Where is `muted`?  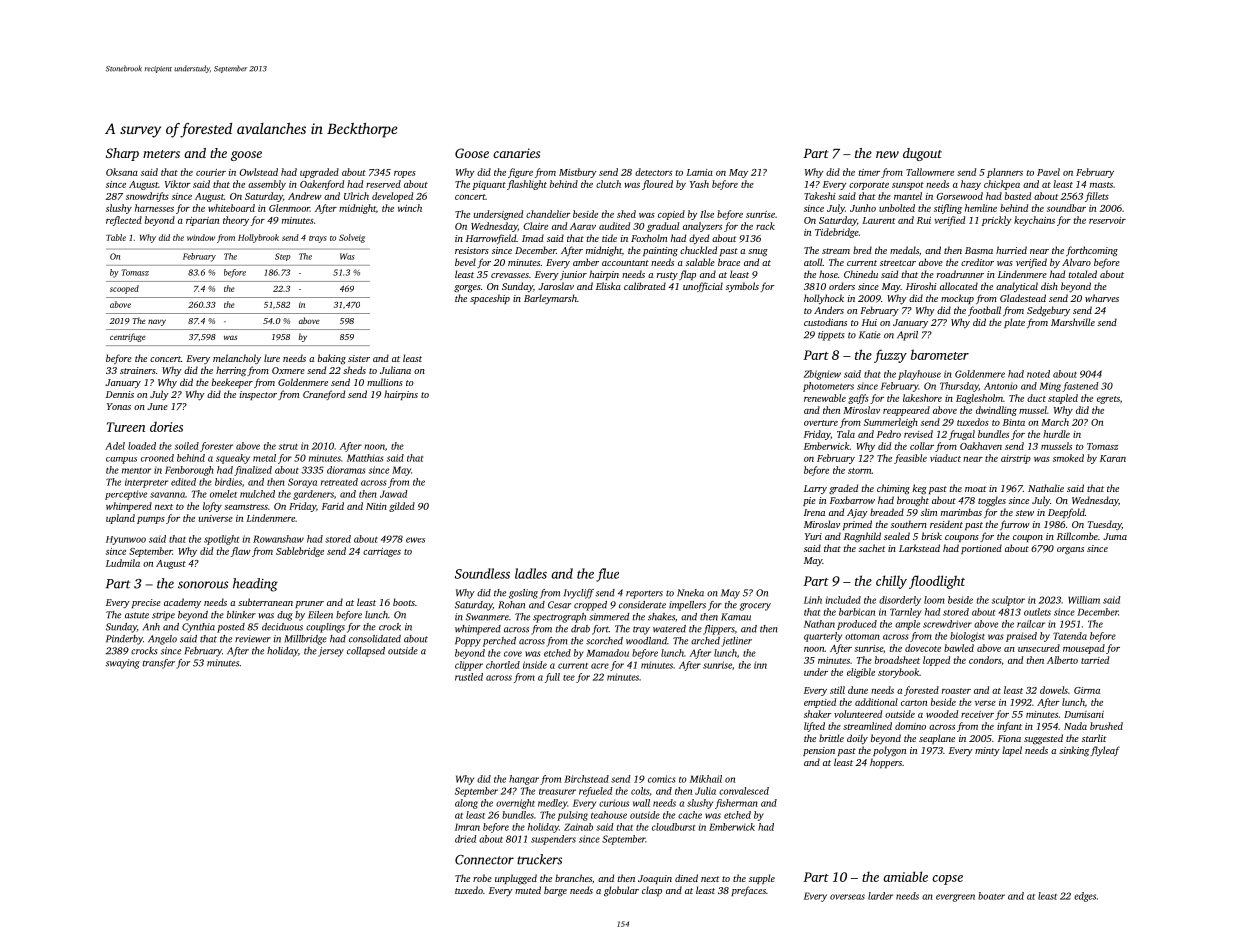
muted is located at coordinates (528, 890).
